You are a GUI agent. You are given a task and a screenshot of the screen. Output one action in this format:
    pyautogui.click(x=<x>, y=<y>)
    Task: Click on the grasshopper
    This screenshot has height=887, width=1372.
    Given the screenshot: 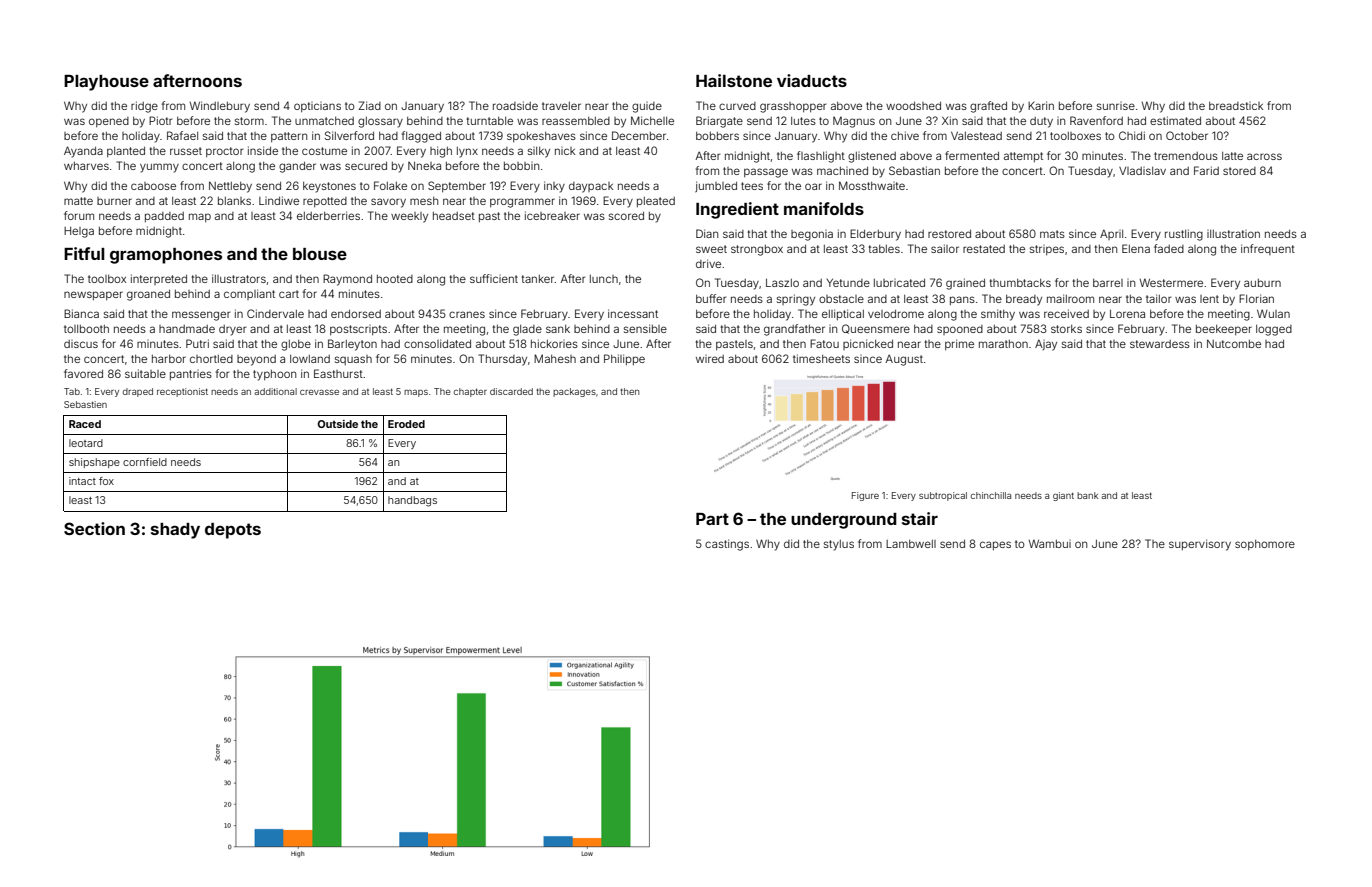 What is the action you would take?
    pyautogui.click(x=793, y=107)
